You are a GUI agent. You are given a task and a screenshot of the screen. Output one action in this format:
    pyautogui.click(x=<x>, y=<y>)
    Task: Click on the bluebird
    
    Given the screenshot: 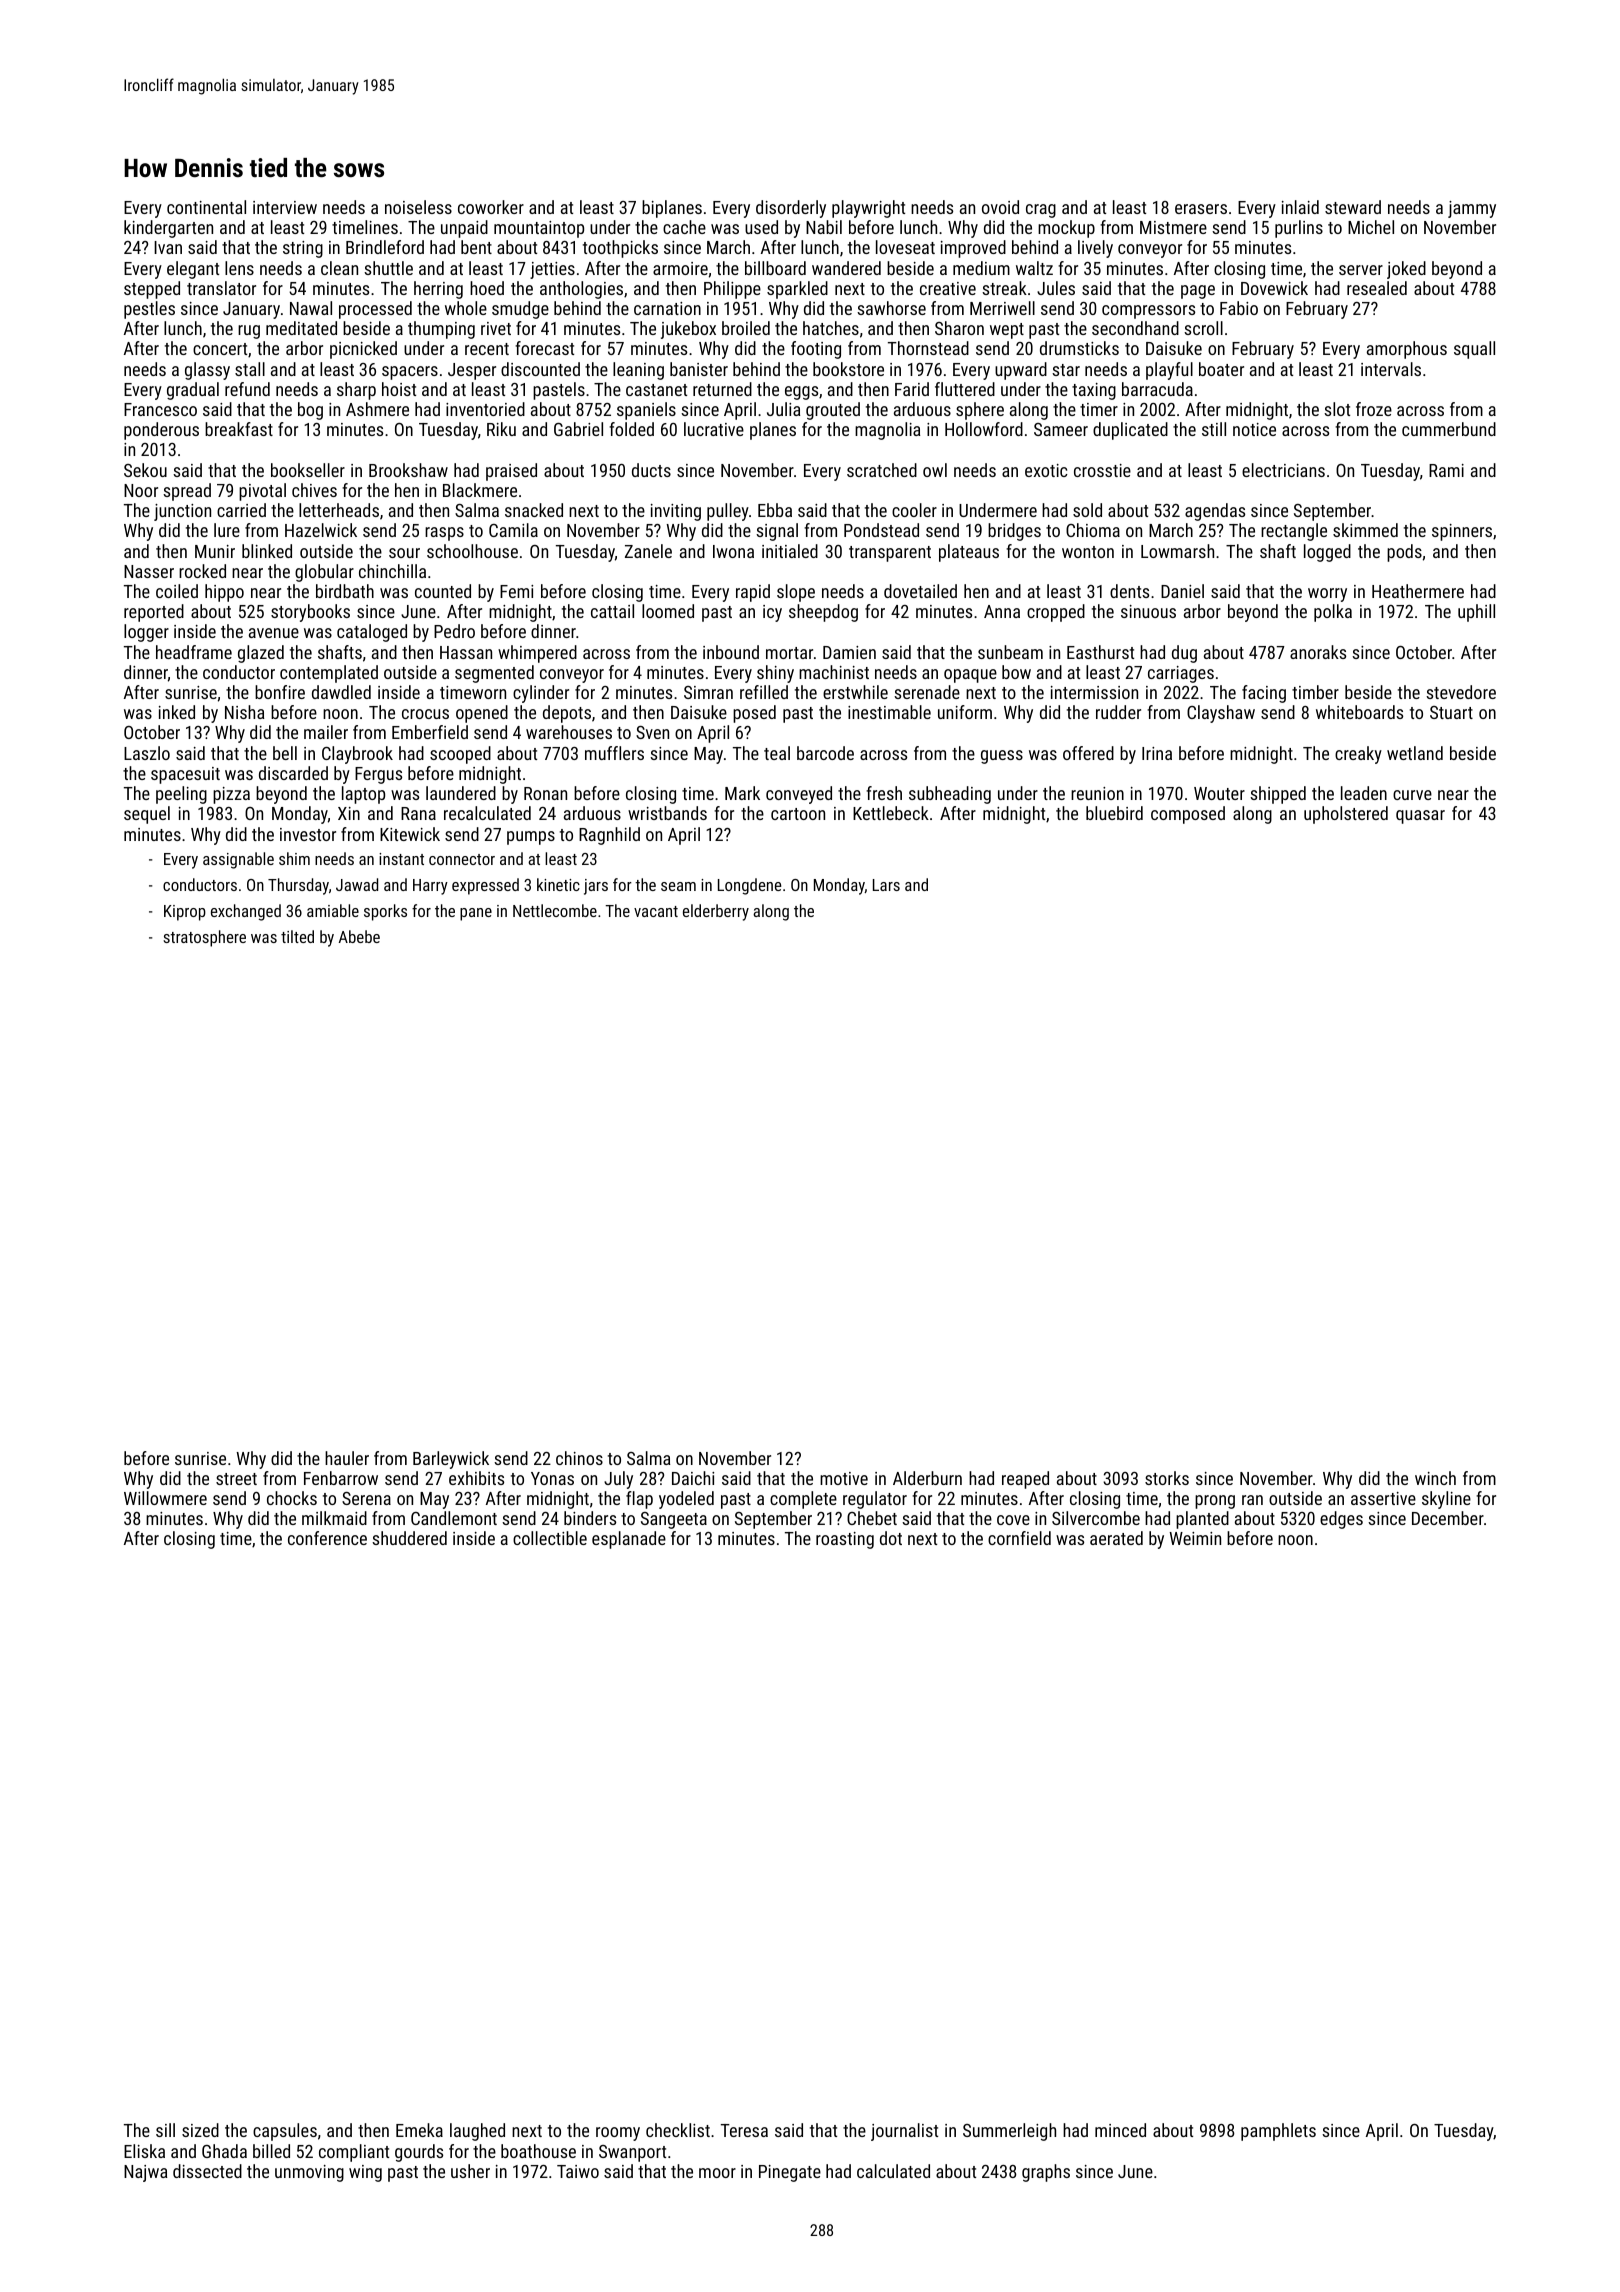 What is the action you would take?
    pyautogui.click(x=1114, y=813)
